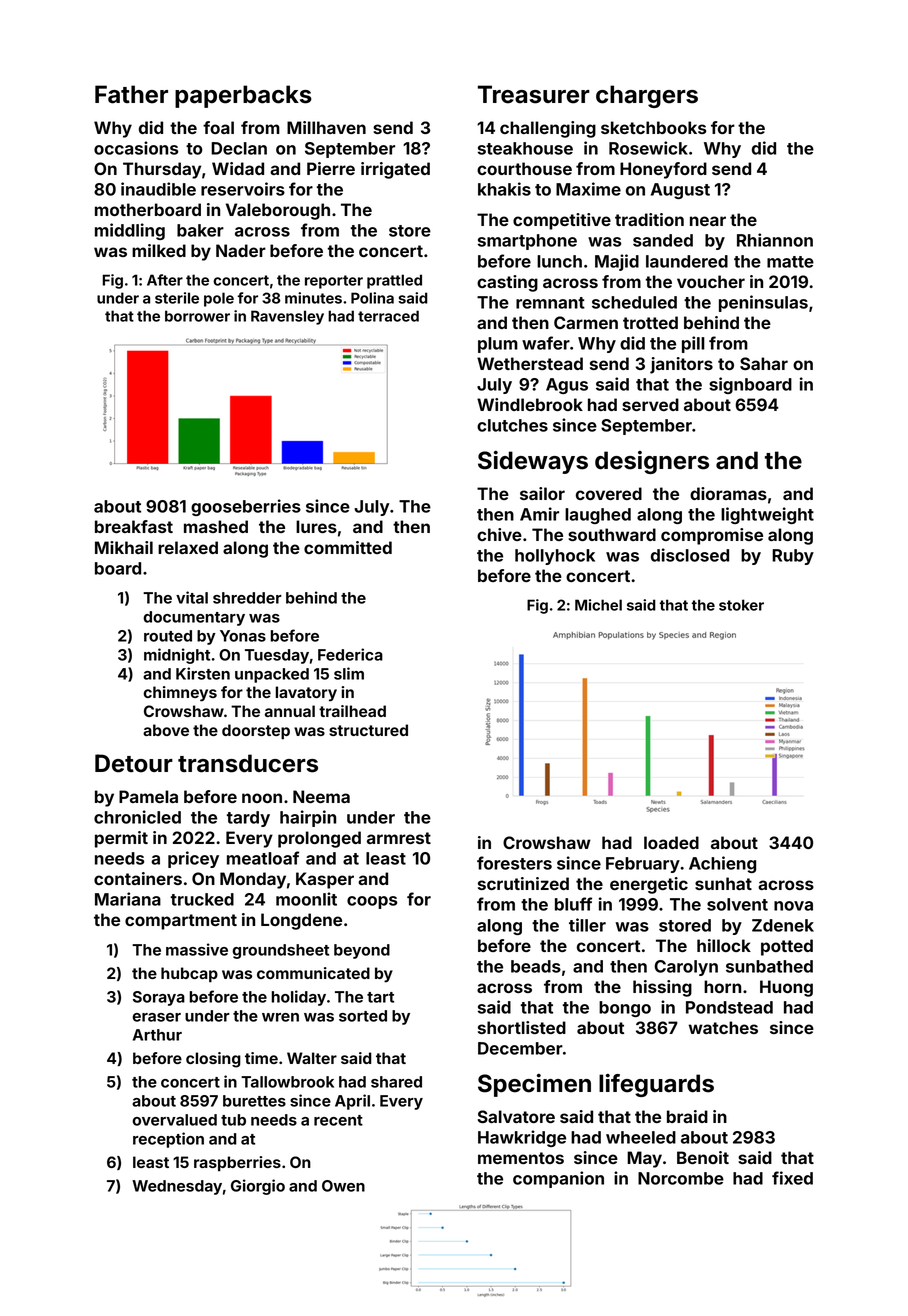 The image size is (908, 1316). I want to click on Millhaven, so click(326, 127).
